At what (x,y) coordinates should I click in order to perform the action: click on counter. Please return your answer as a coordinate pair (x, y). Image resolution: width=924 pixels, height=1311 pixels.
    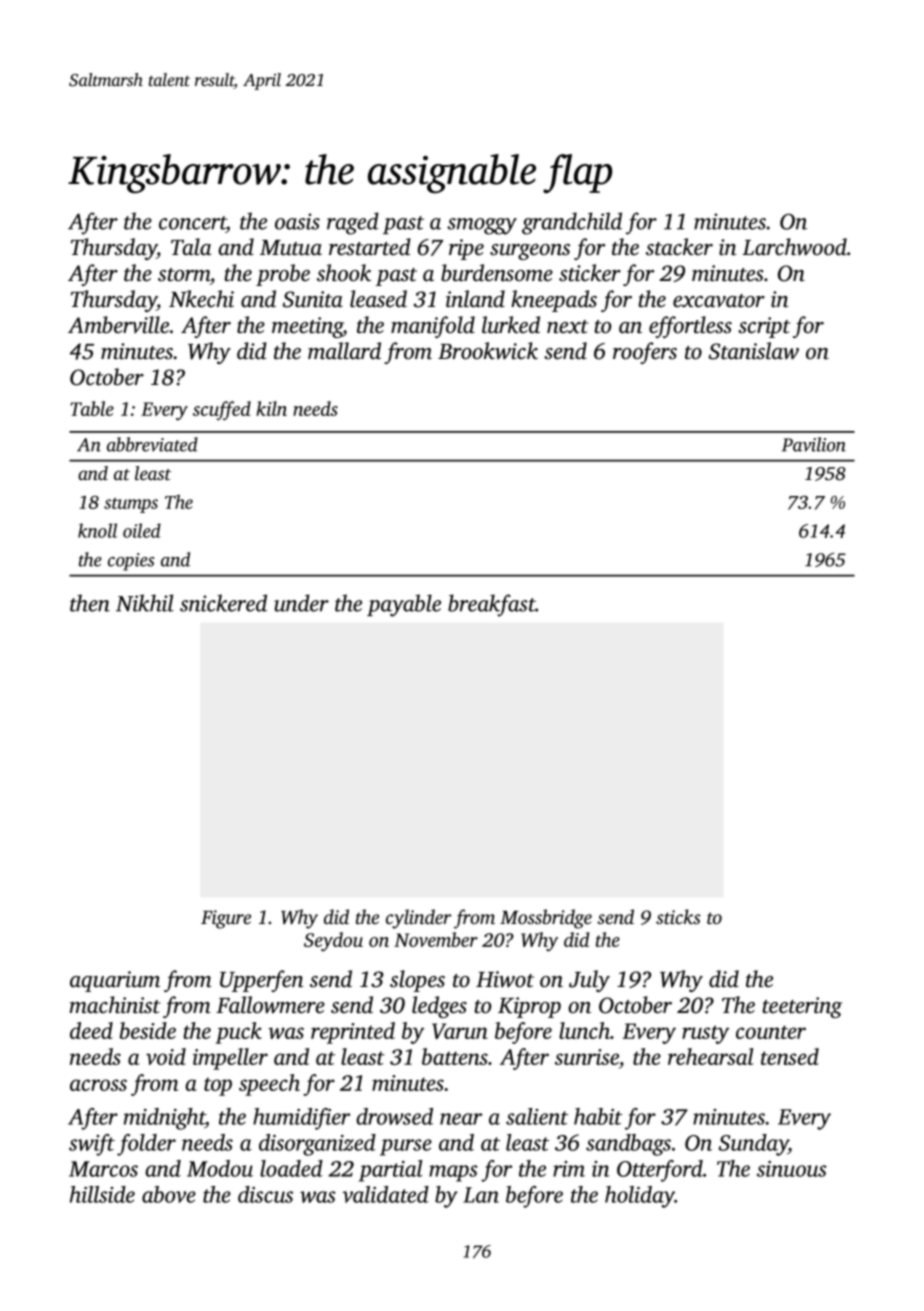
    Looking at the image, I should click on (771, 1032).
